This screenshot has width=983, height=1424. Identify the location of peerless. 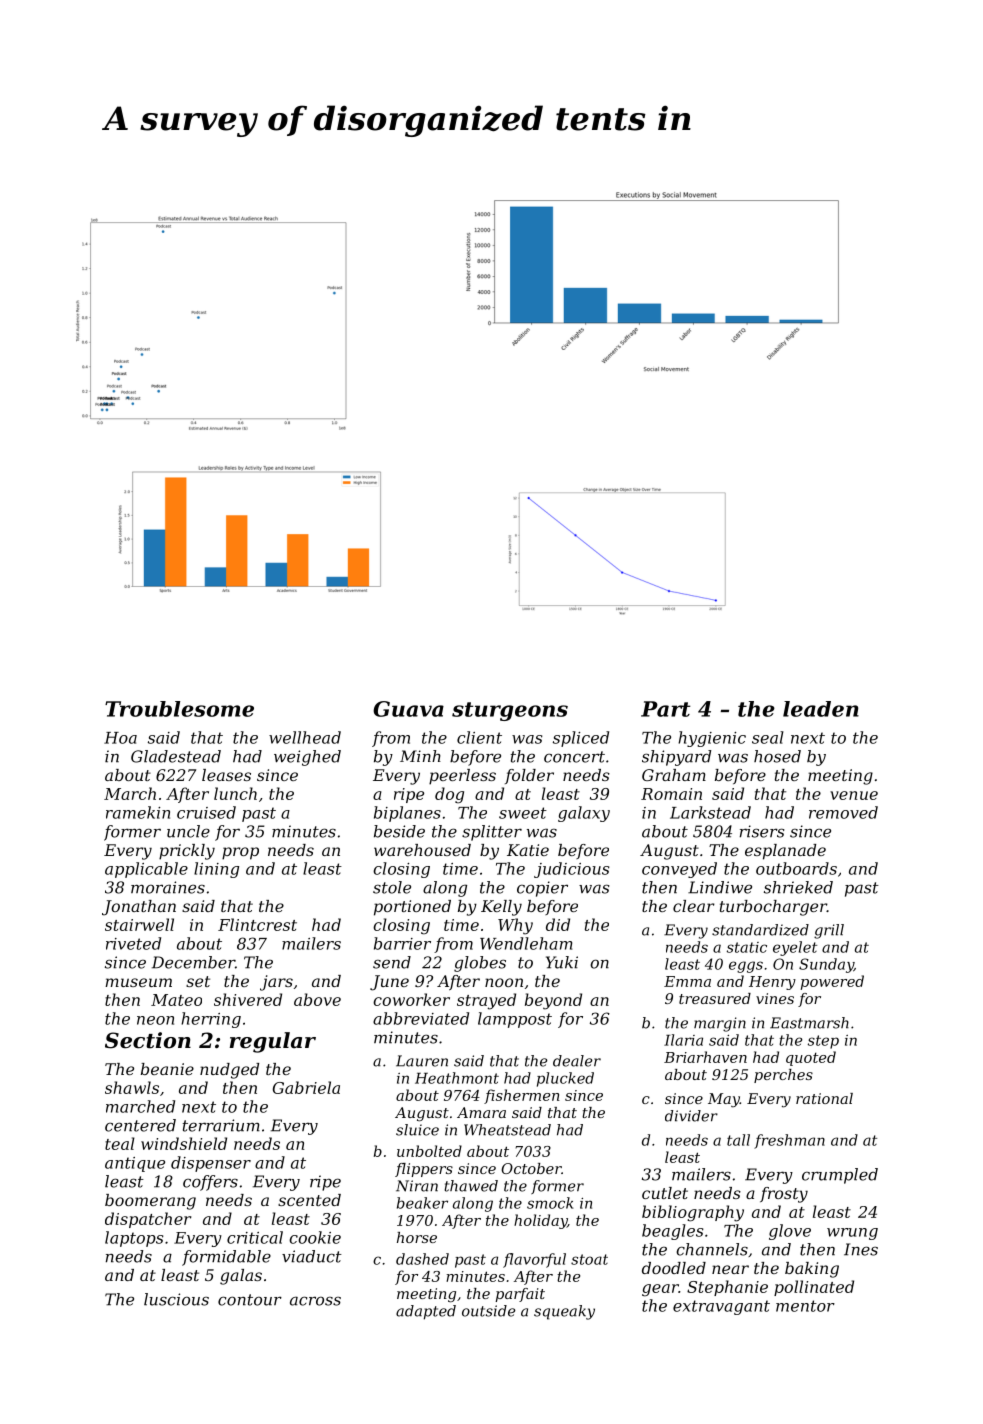
(462, 777).
